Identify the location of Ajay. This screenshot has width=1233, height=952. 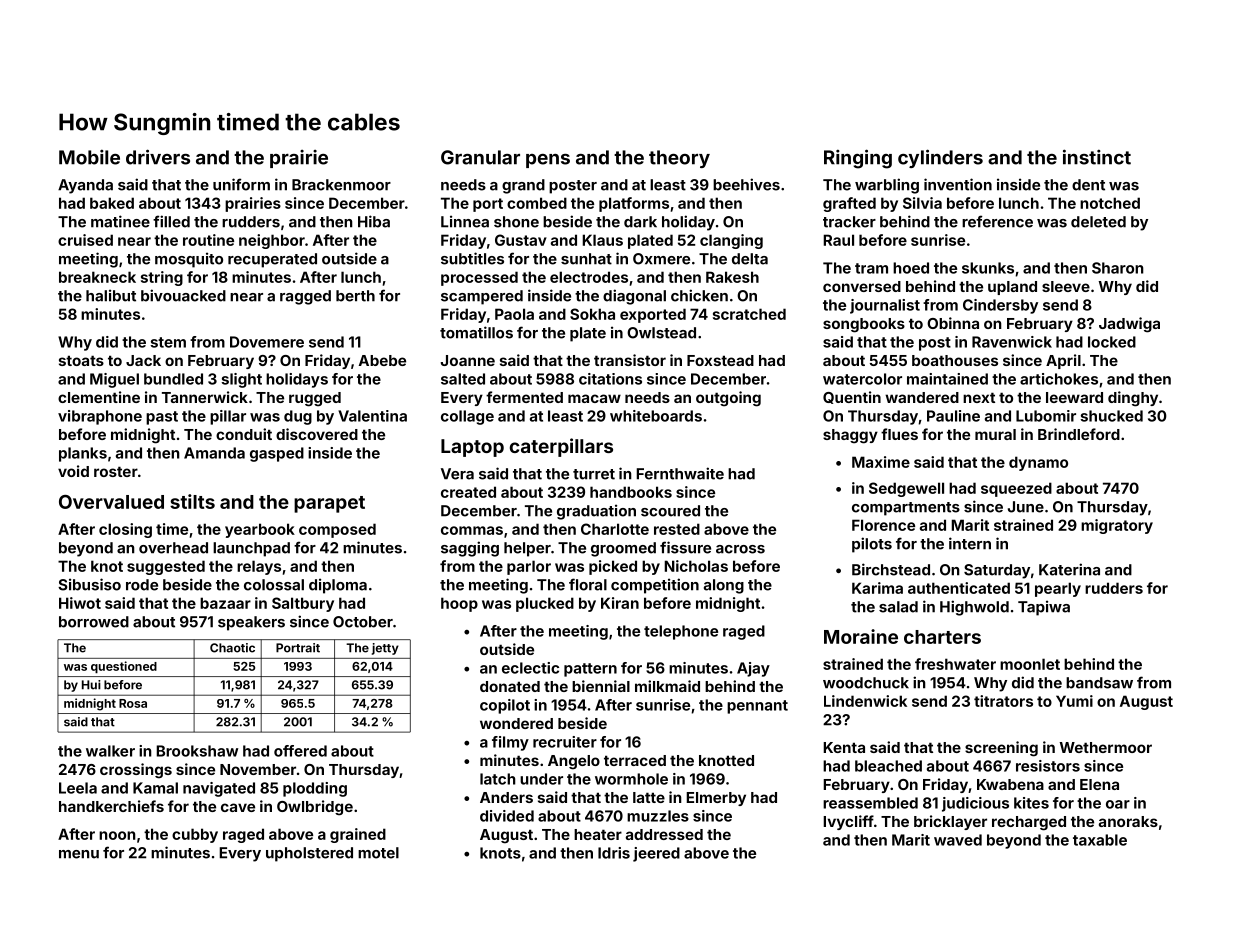
(753, 669).
